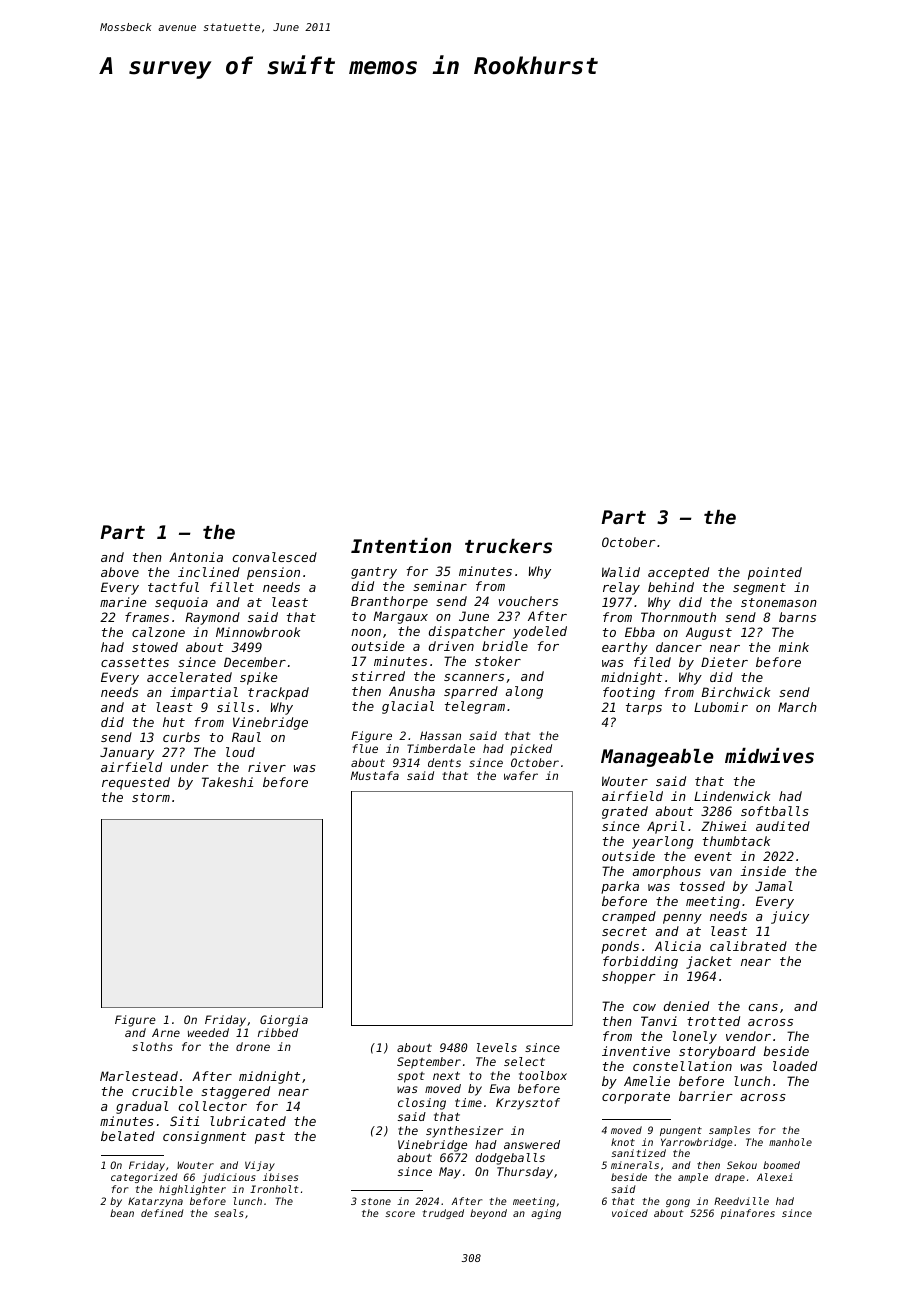  Describe the element at coordinates (152, 1046) in the screenshot. I see `sloths` at that location.
